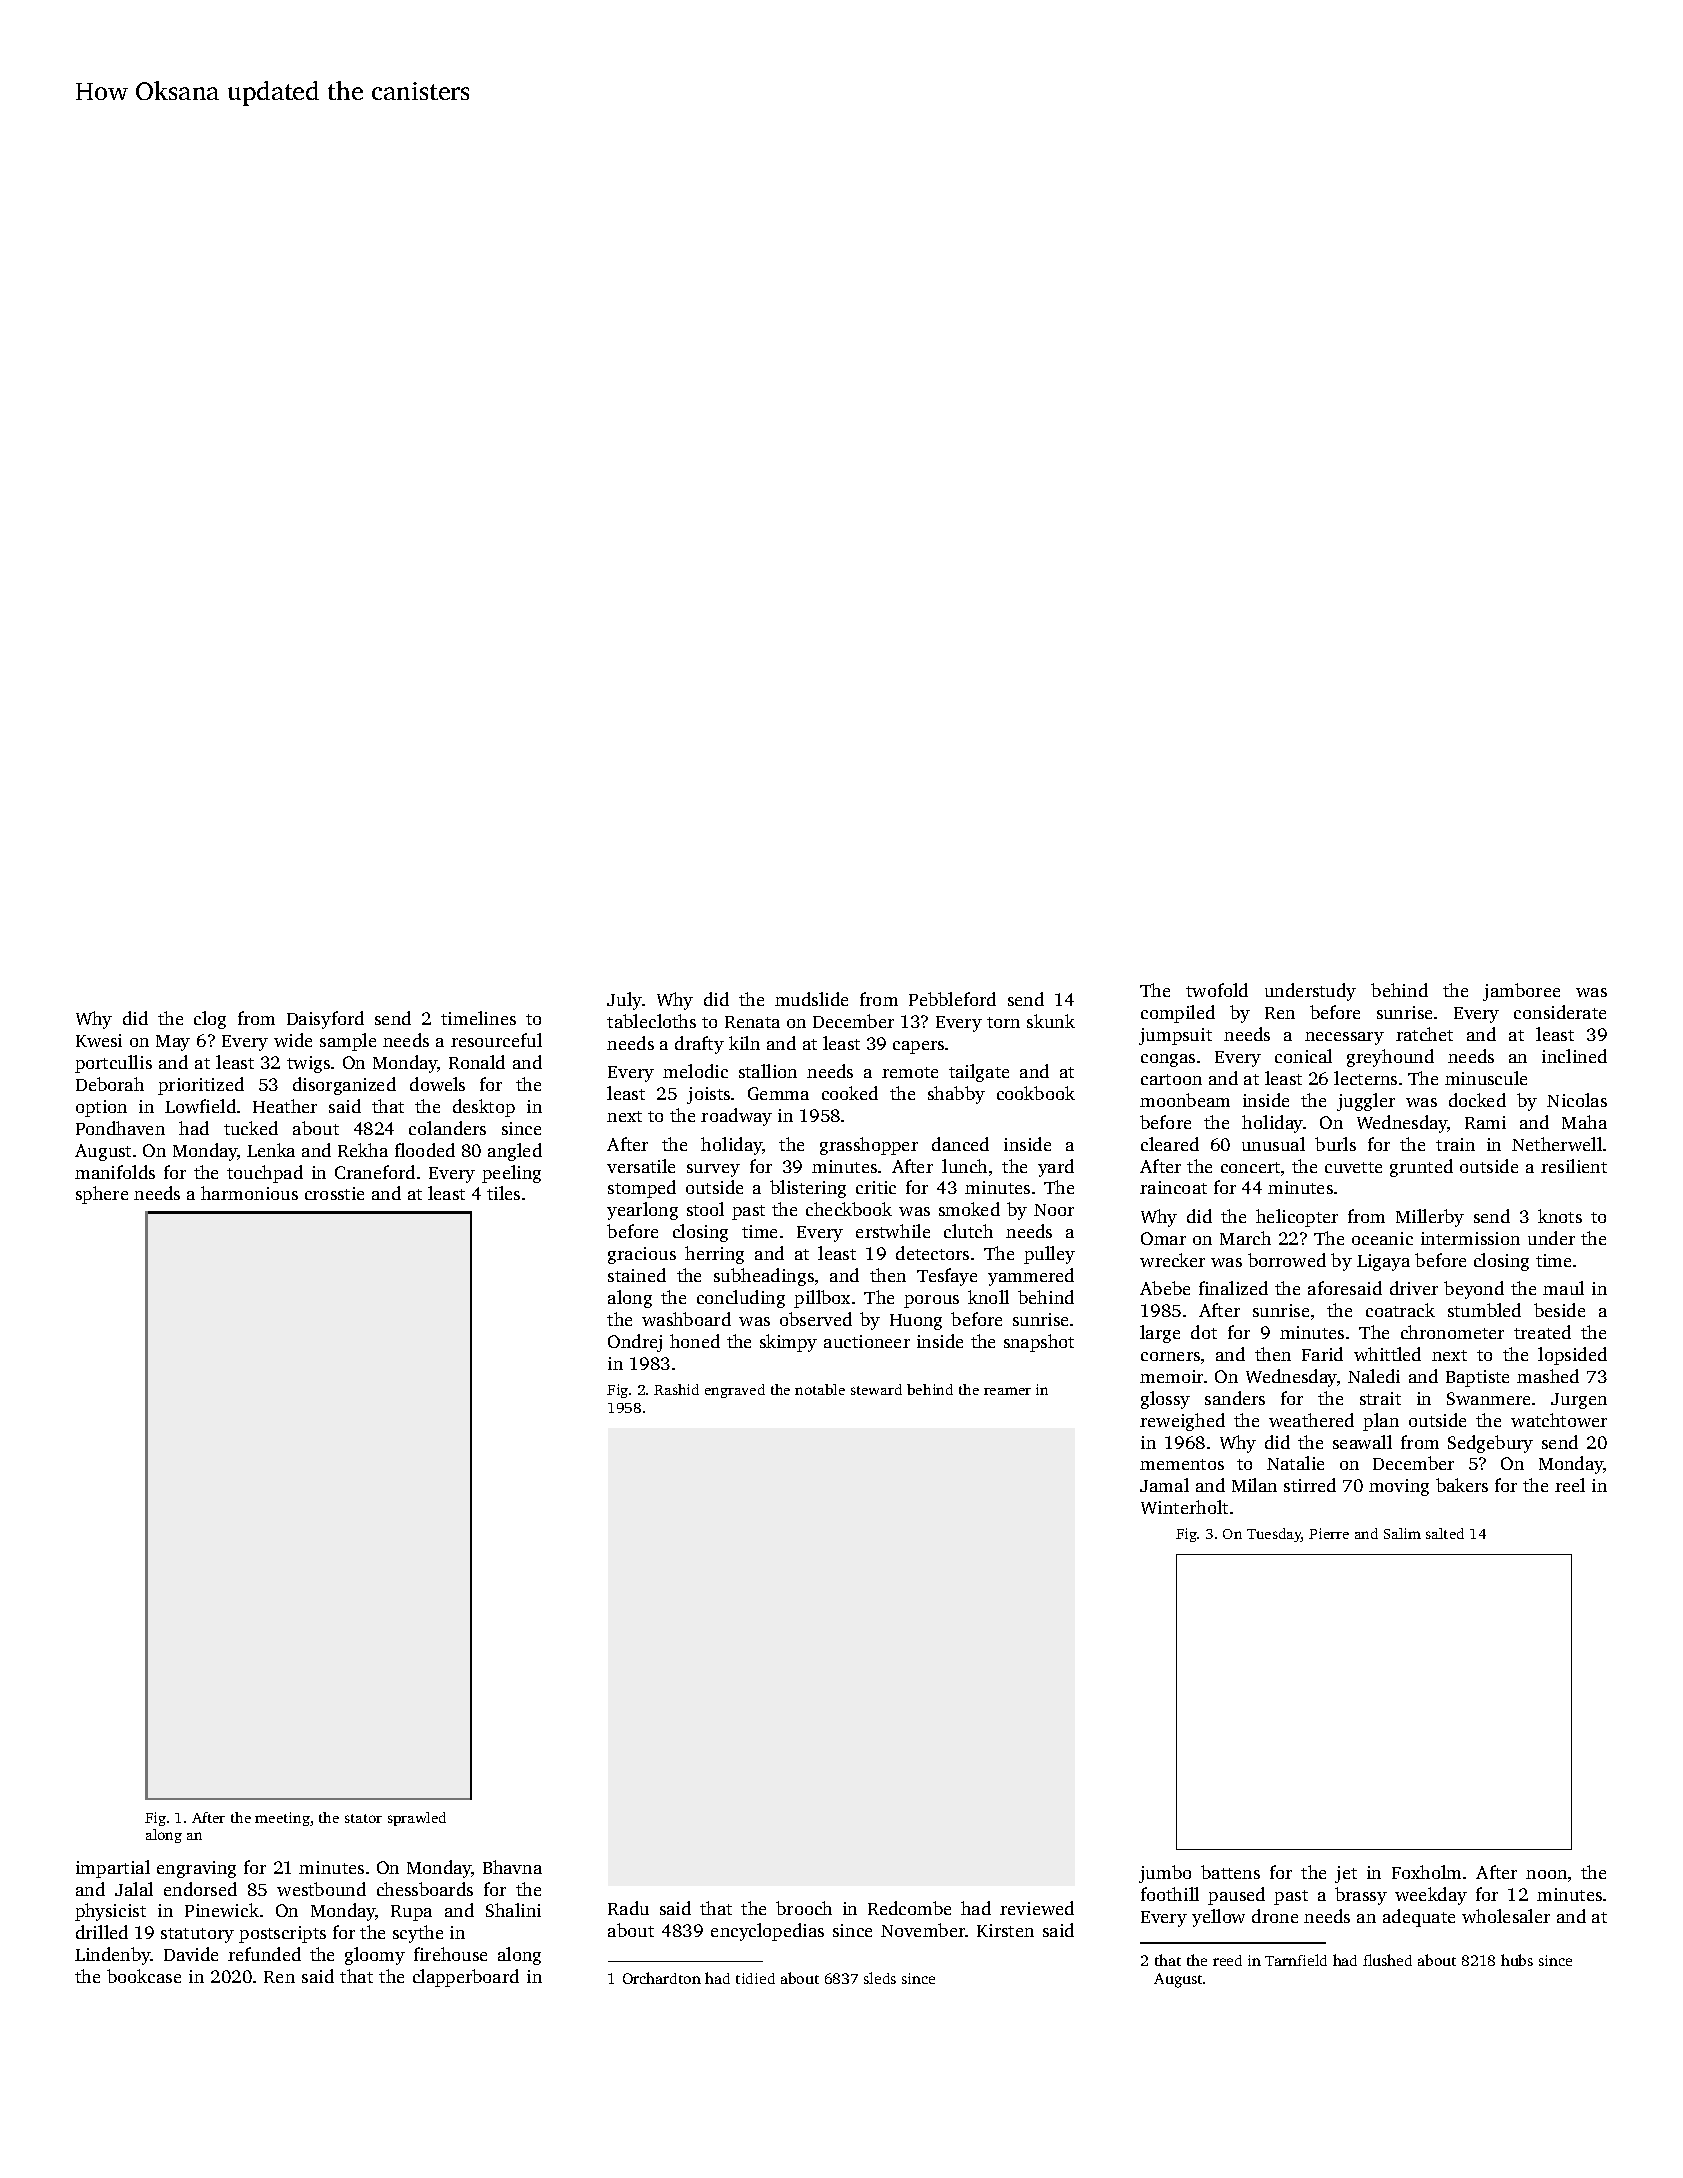  What do you see at coordinates (1426, 1872) in the image?
I see `Foxholm` at bounding box center [1426, 1872].
